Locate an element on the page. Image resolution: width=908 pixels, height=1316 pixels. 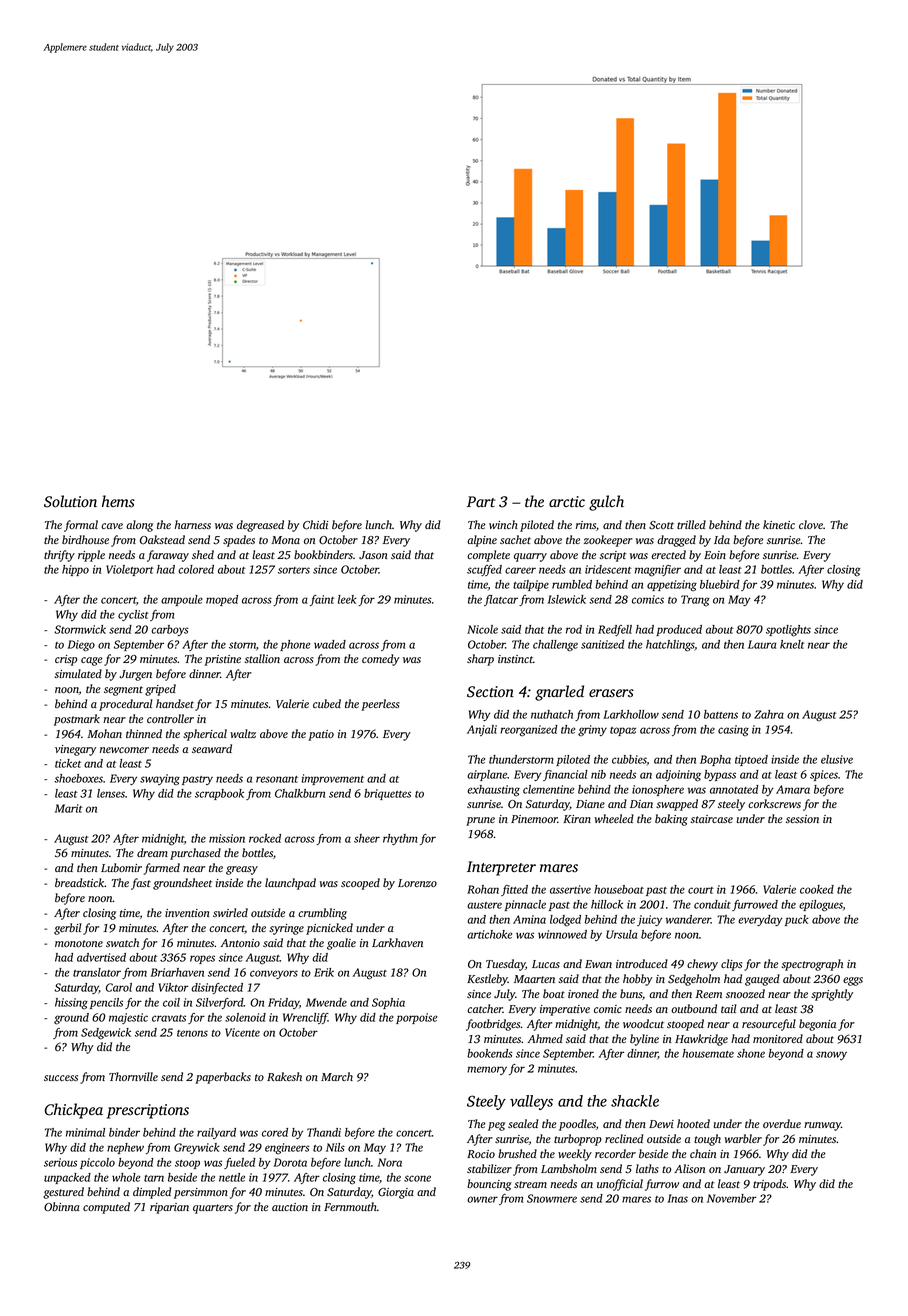
swirled is located at coordinates (230, 912).
